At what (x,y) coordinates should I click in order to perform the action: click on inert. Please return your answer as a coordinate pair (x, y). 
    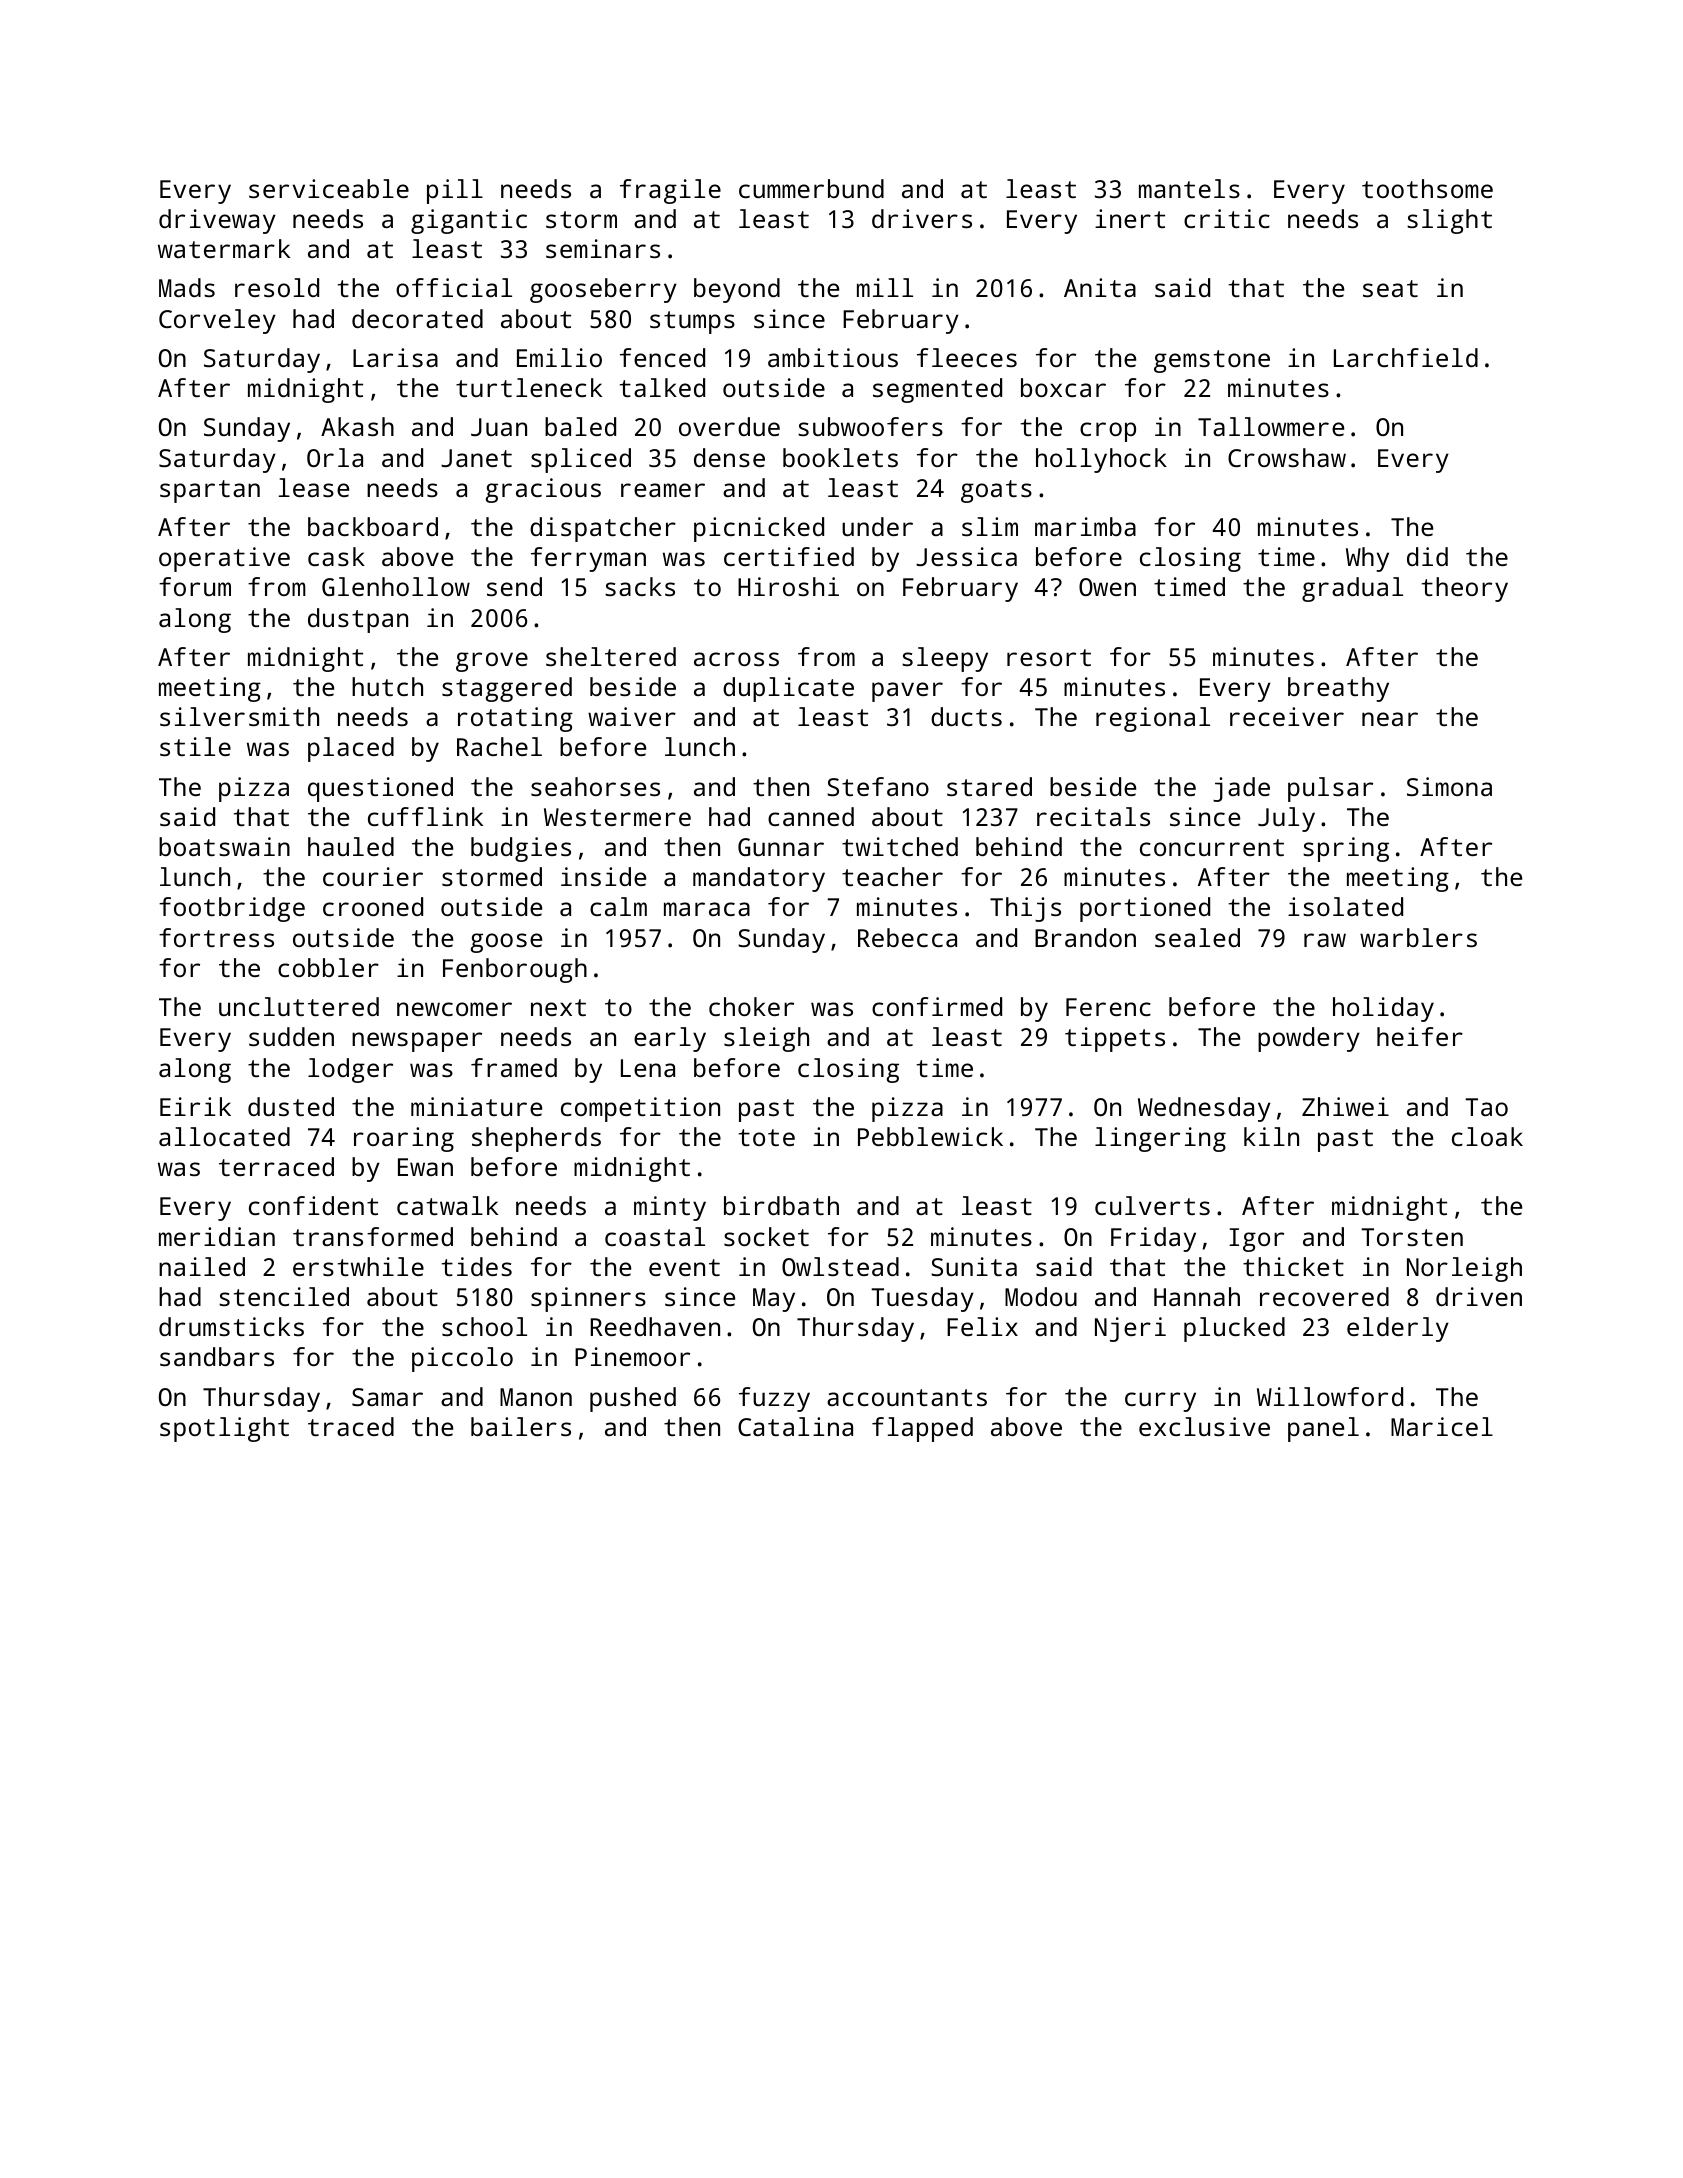
    Looking at the image, I should click on (1130, 218).
